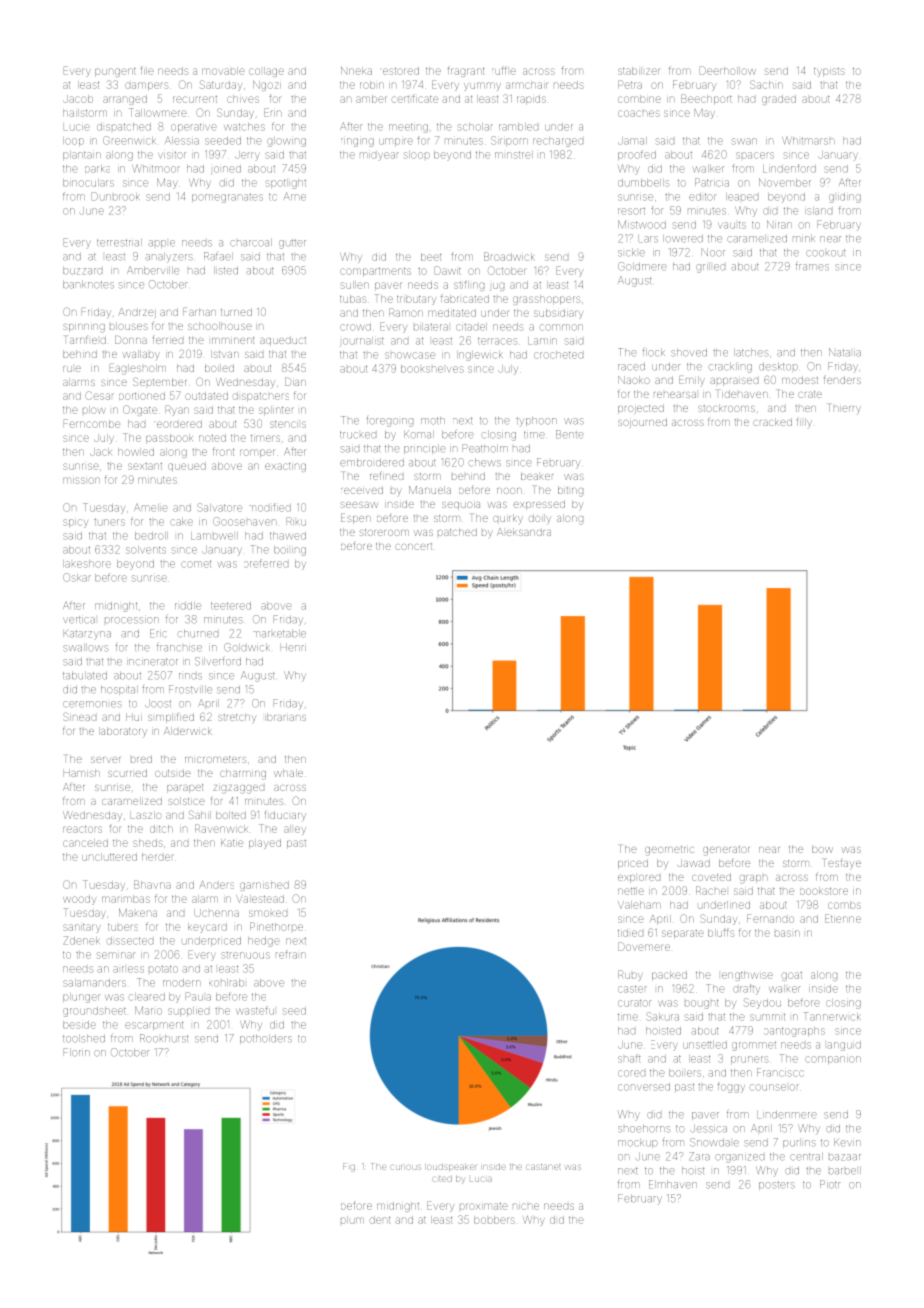 The width and height of the image is (924, 1308). What do you see at coordinates (558, 355) in the image?
I see `crocheted` at bounding box center [558, 355].
